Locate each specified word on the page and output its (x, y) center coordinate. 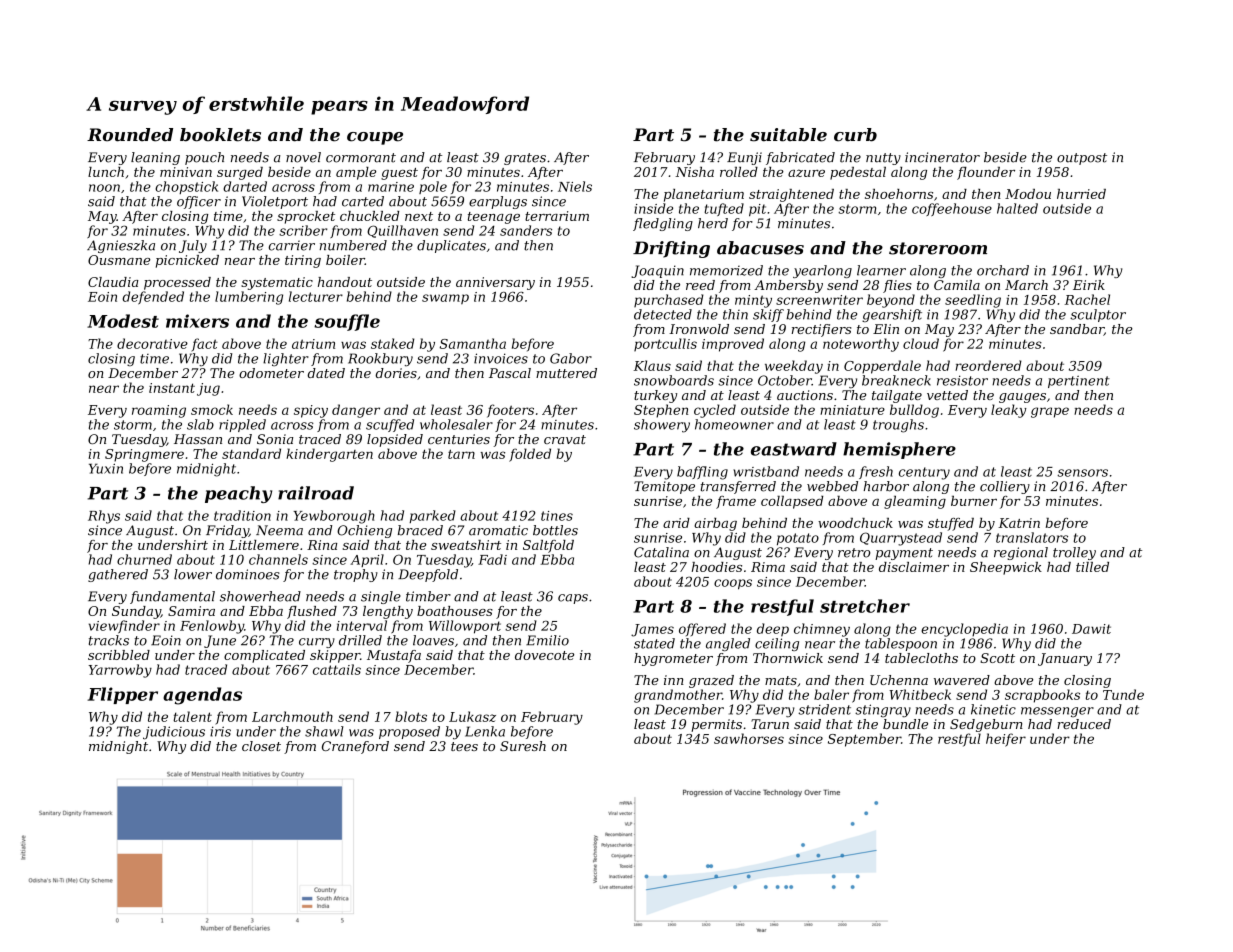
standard (251, 453)
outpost (1082, 159)
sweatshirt (466, 545)
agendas (202, 696)
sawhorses (749, 738)
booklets (220, 135)
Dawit (1091, 629)
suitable (788, 135)
